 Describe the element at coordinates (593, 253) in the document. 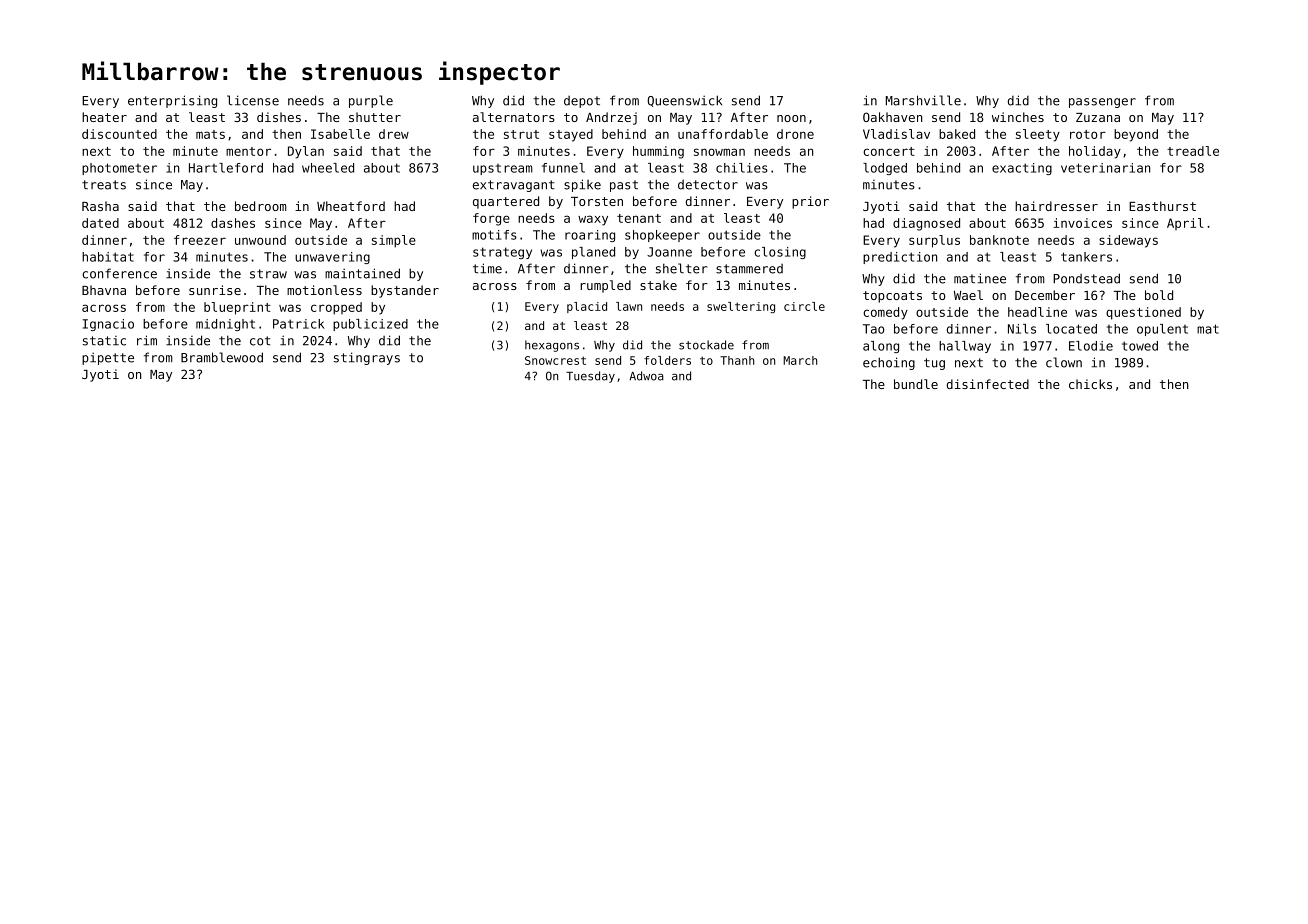

I see `planed` at that location.
